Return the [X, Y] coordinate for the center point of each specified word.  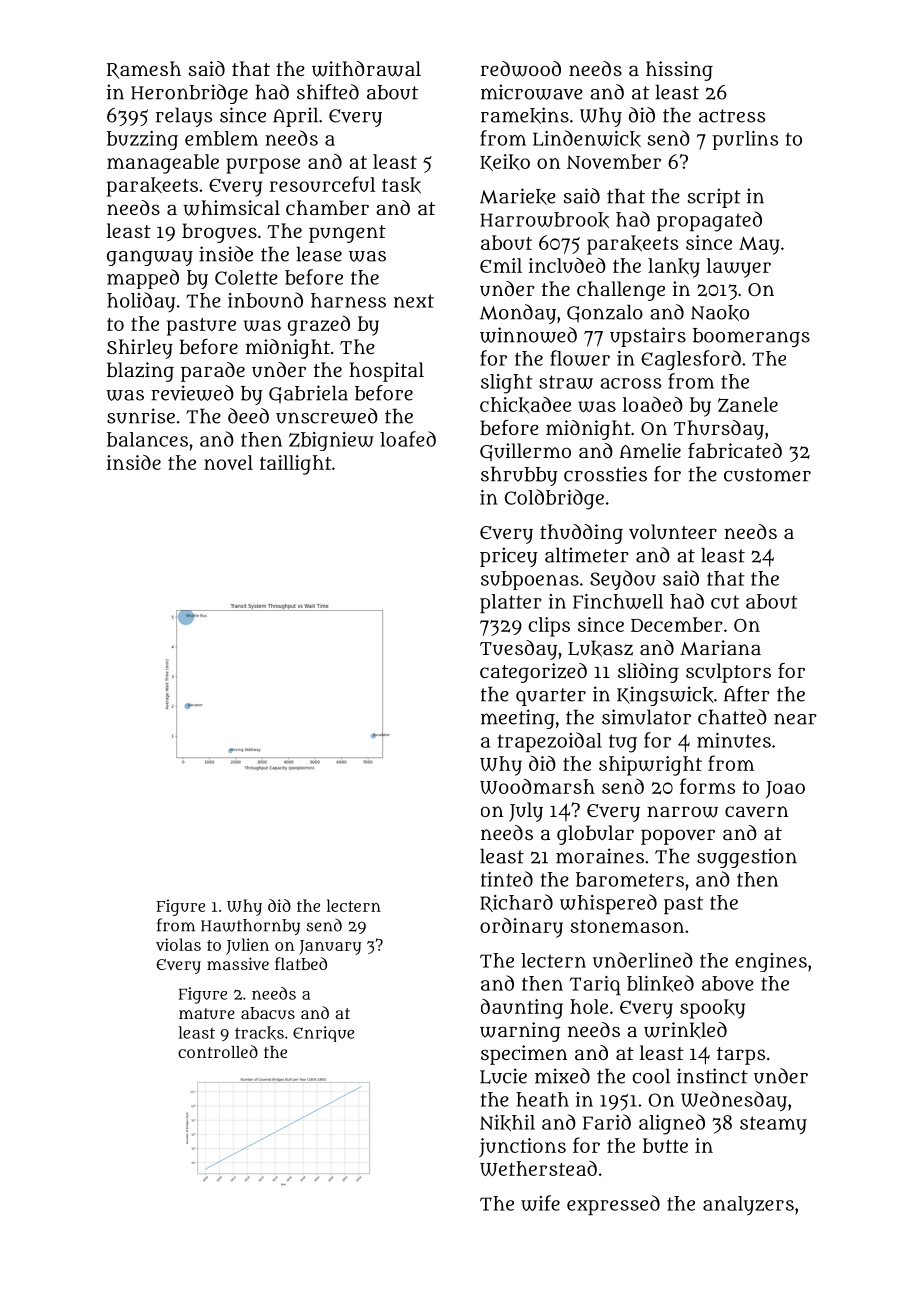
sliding [648, 673]
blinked [660, 983]
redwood [521, 69]
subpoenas [530, 580]
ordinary [521, 928]
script [714, 198]
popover [678, 837]
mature [207, 1013]
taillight [296, 465]
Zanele [748, 405]
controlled [218, 1051]
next [414, 301]
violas [178, 944]
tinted [507, 879]
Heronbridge [189, 94]
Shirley [140, 349]
